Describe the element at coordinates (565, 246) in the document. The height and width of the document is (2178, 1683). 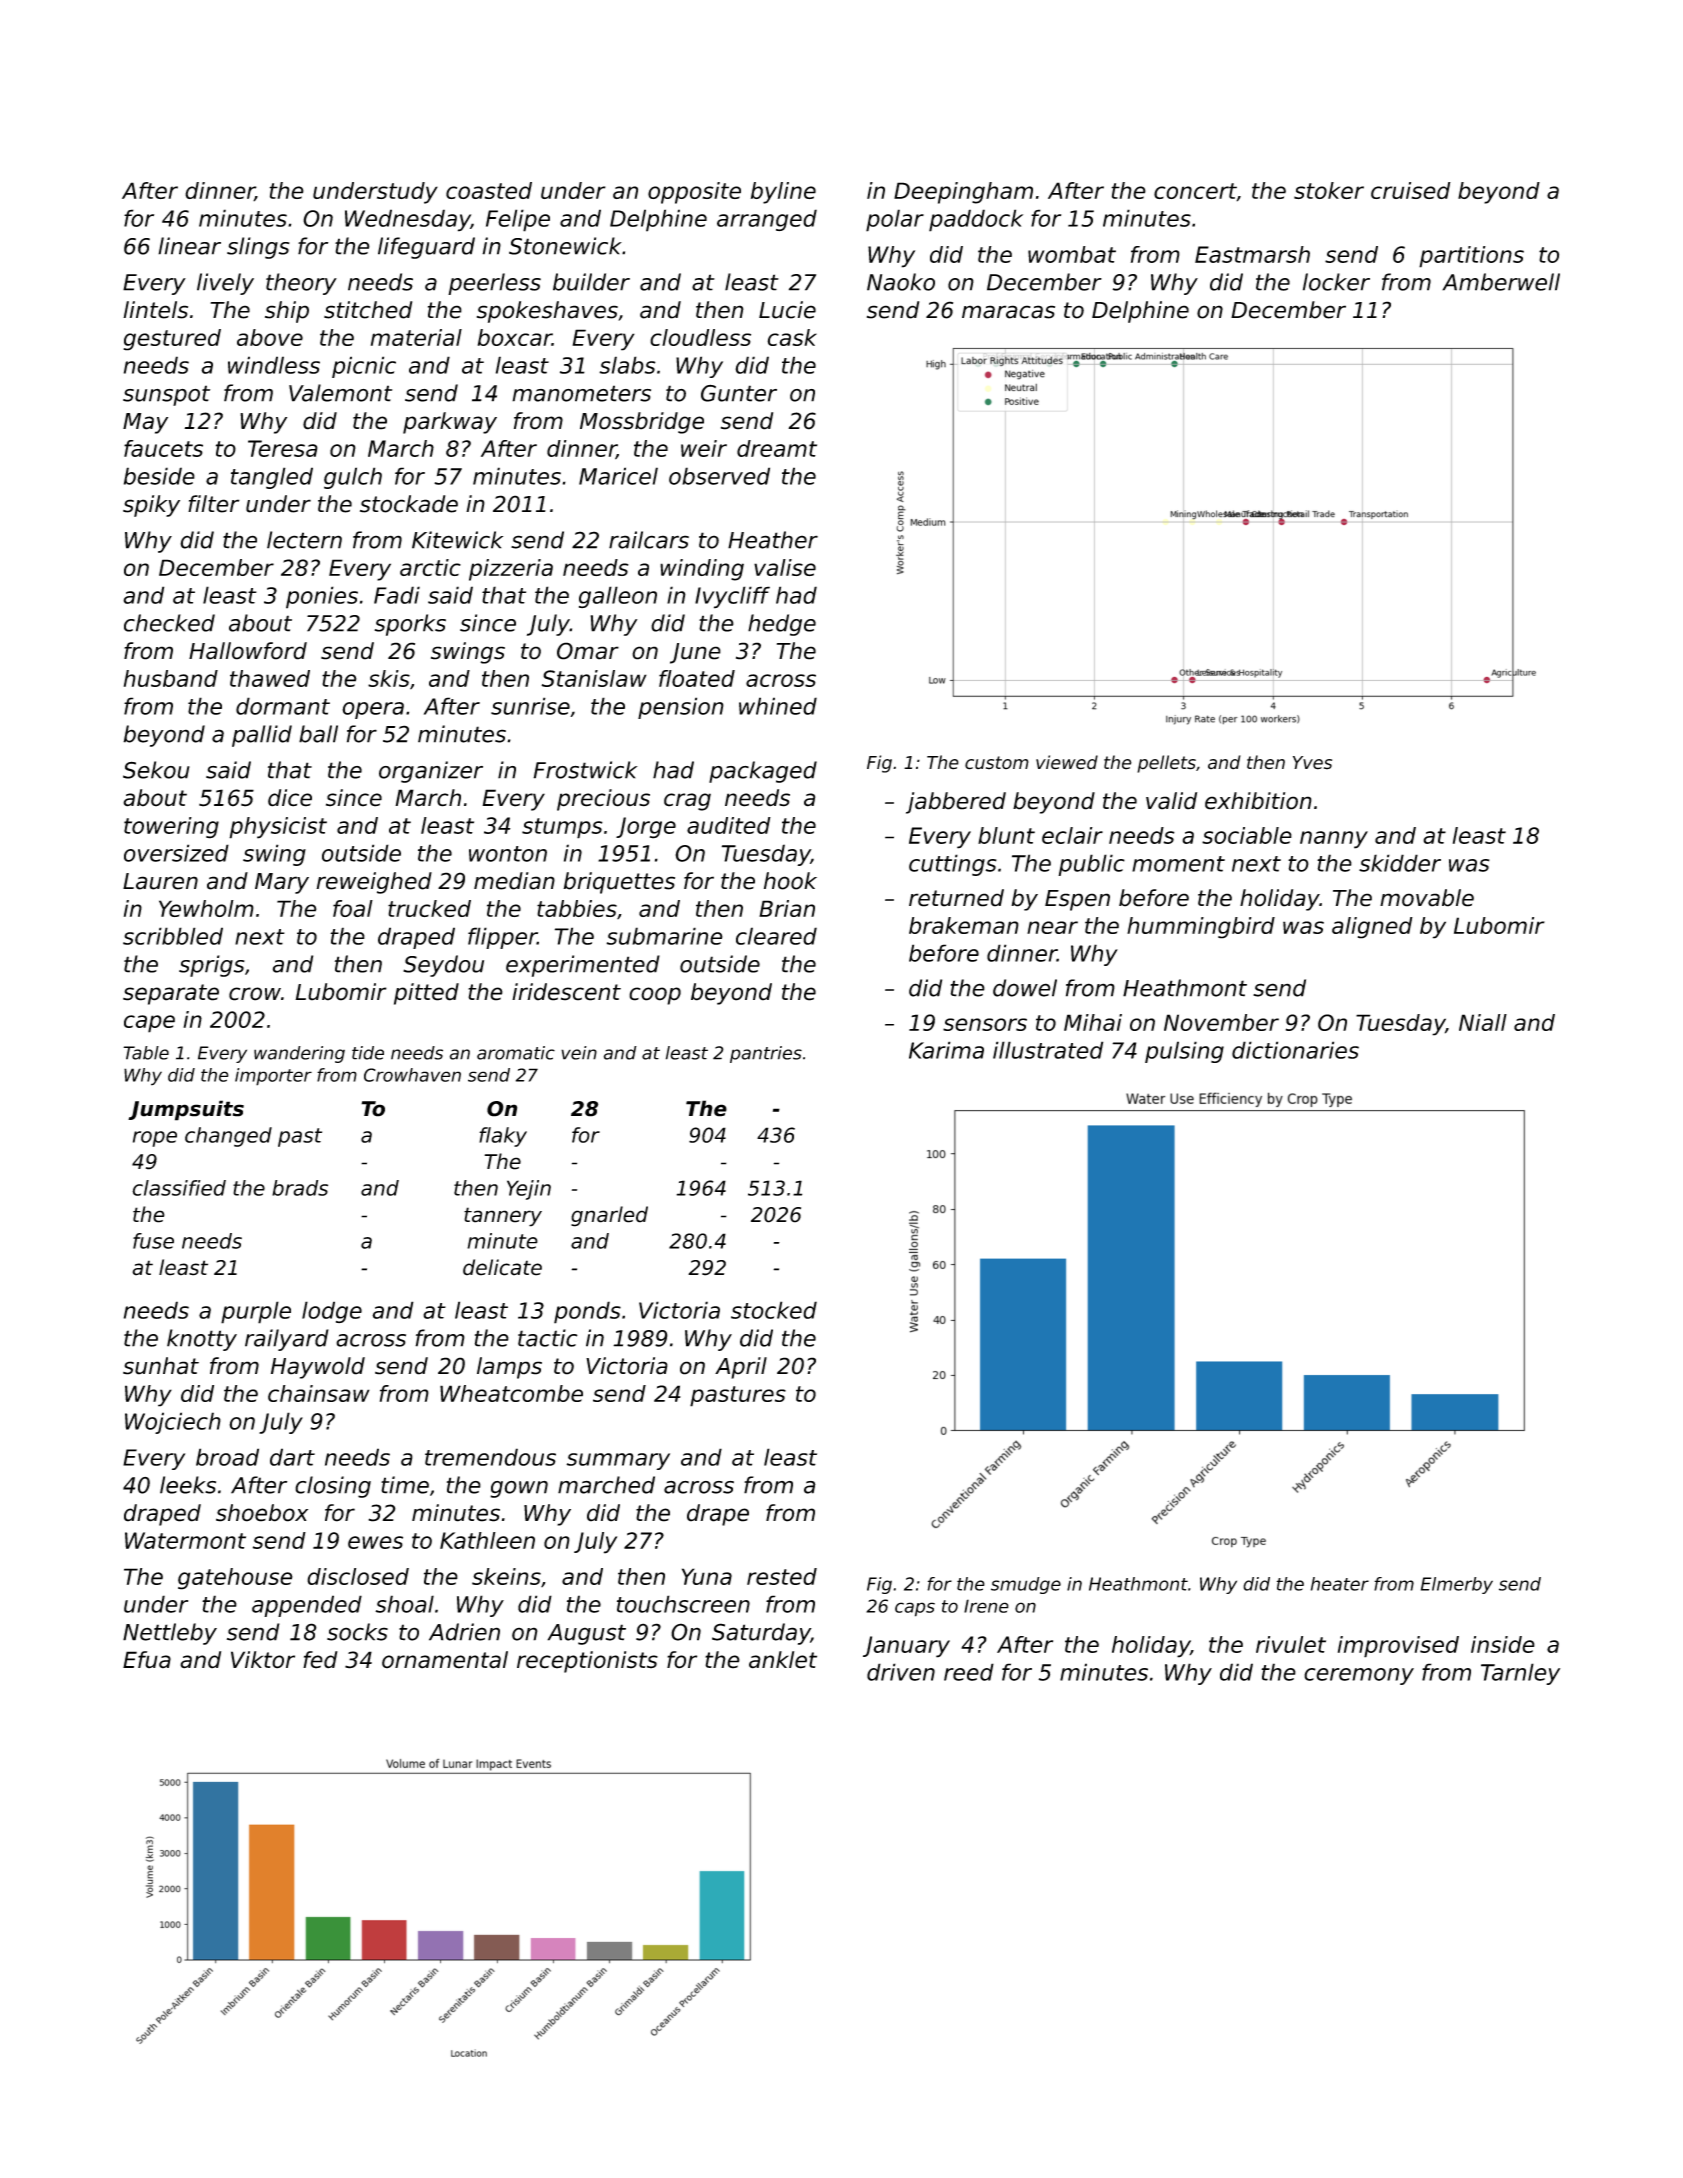
I see `Stonewick` at that location.
